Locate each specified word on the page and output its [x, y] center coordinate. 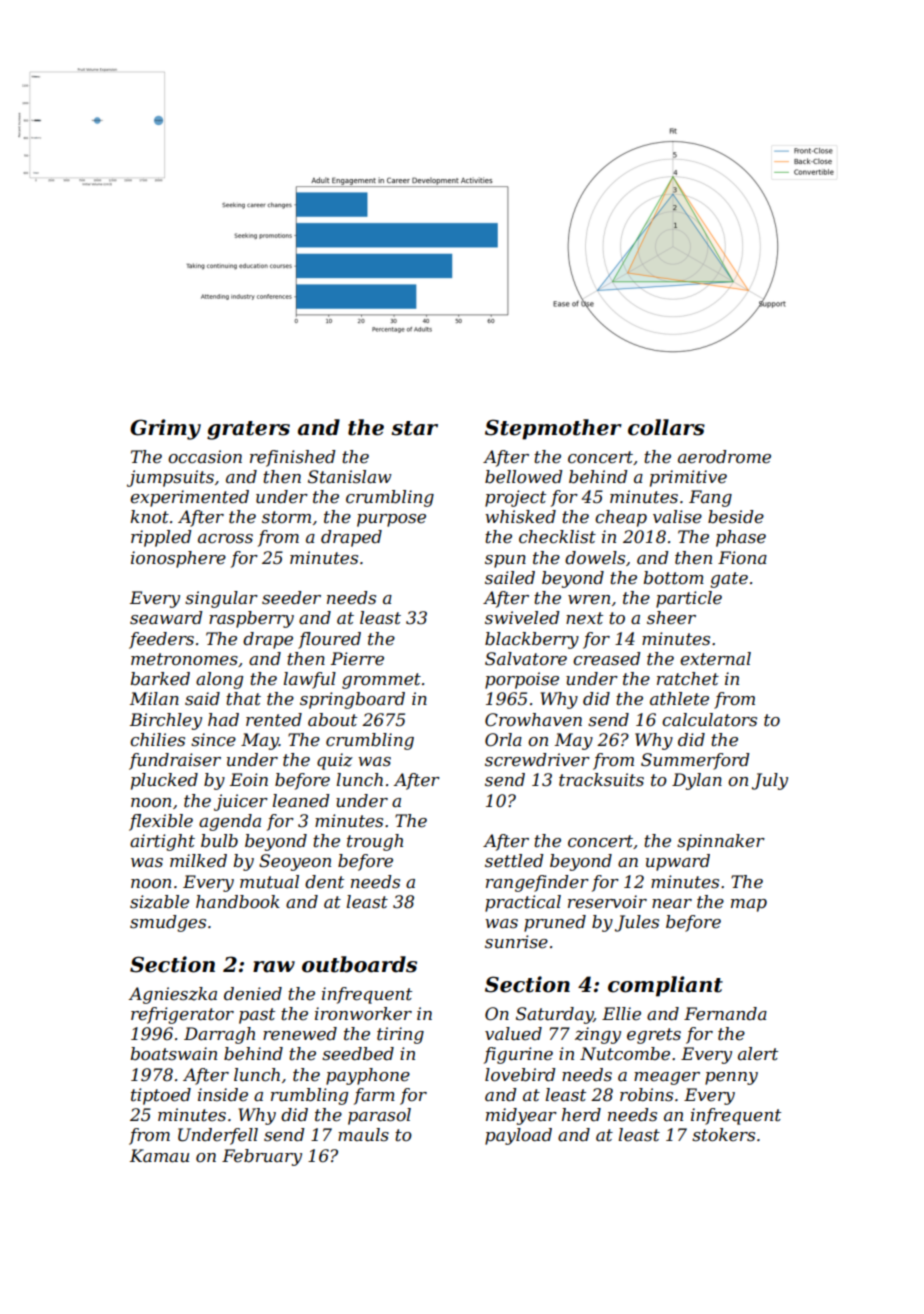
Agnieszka [172, 995]
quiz [335, 761]
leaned [301, 801]
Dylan [697, 781]
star [414, 428]
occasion [205, 456]
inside [223, 1094]
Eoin [249, 780]
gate [729, 580]
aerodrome [724, 457]
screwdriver [537, 760]
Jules [637, 923]
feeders [161, 640]
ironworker [363, 1013]
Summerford [695, 761]
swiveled [522, 618]
